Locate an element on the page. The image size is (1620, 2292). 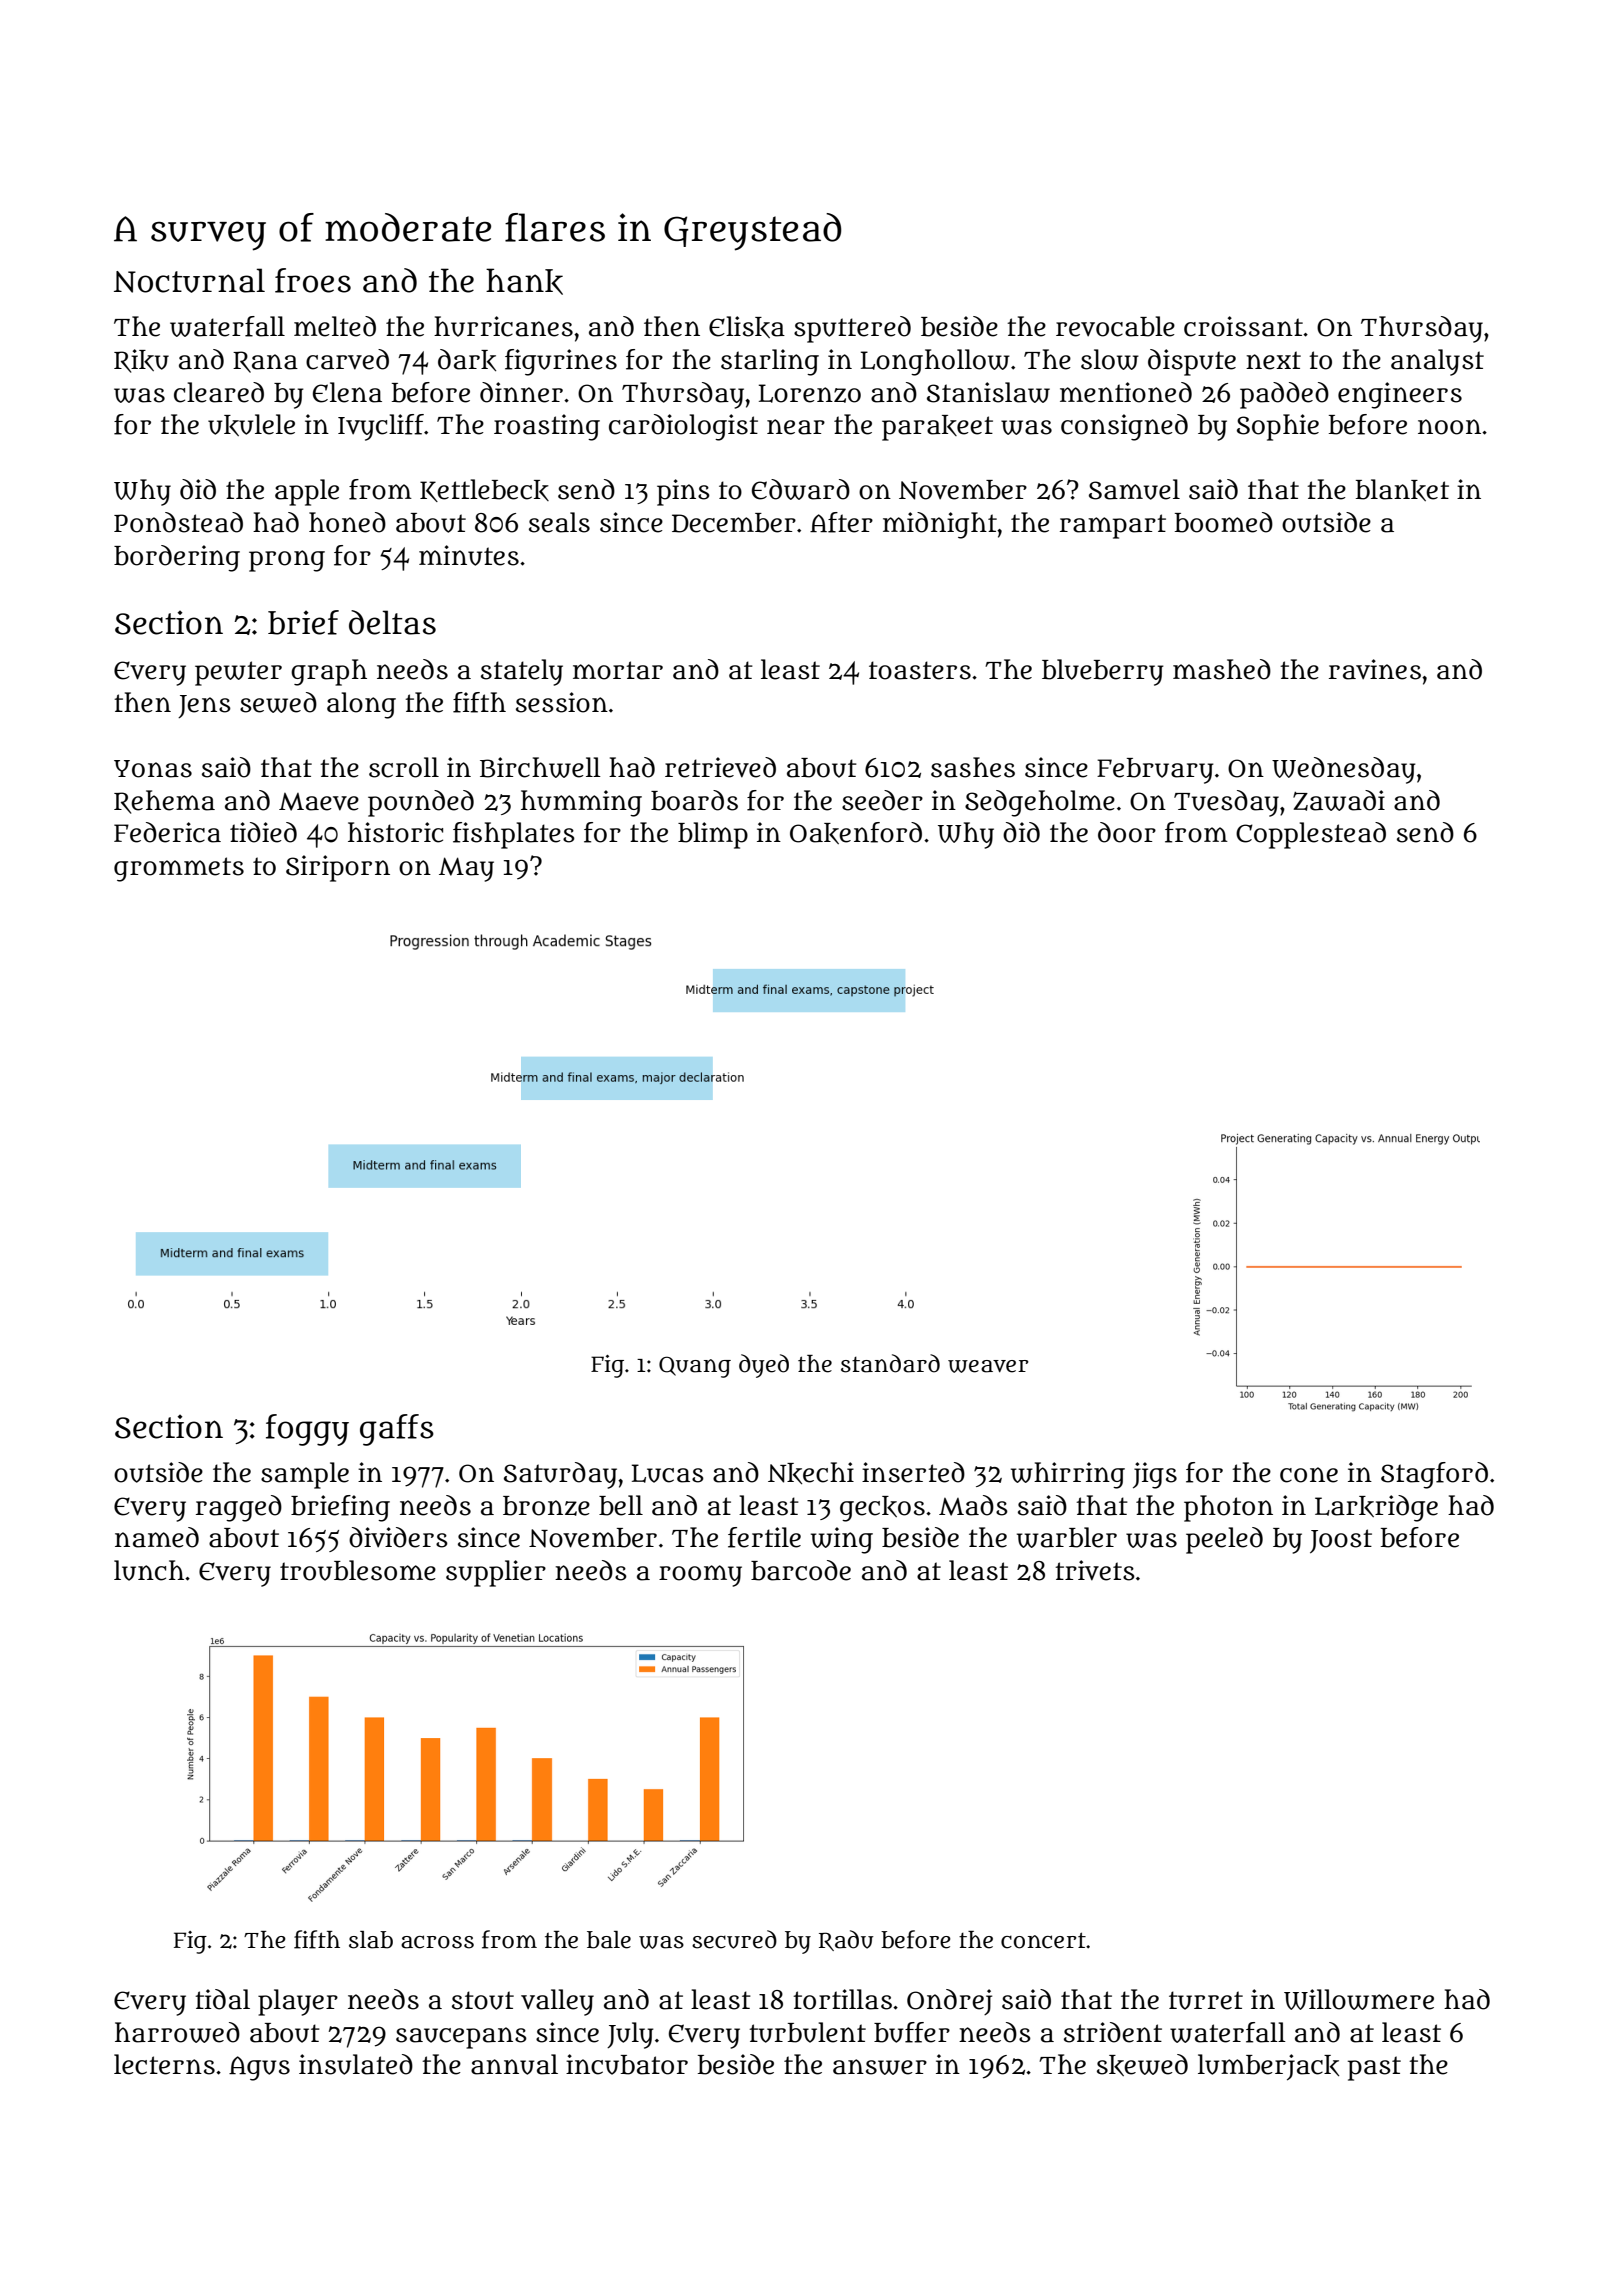
croissant is located at coordinates (1243, 326).
